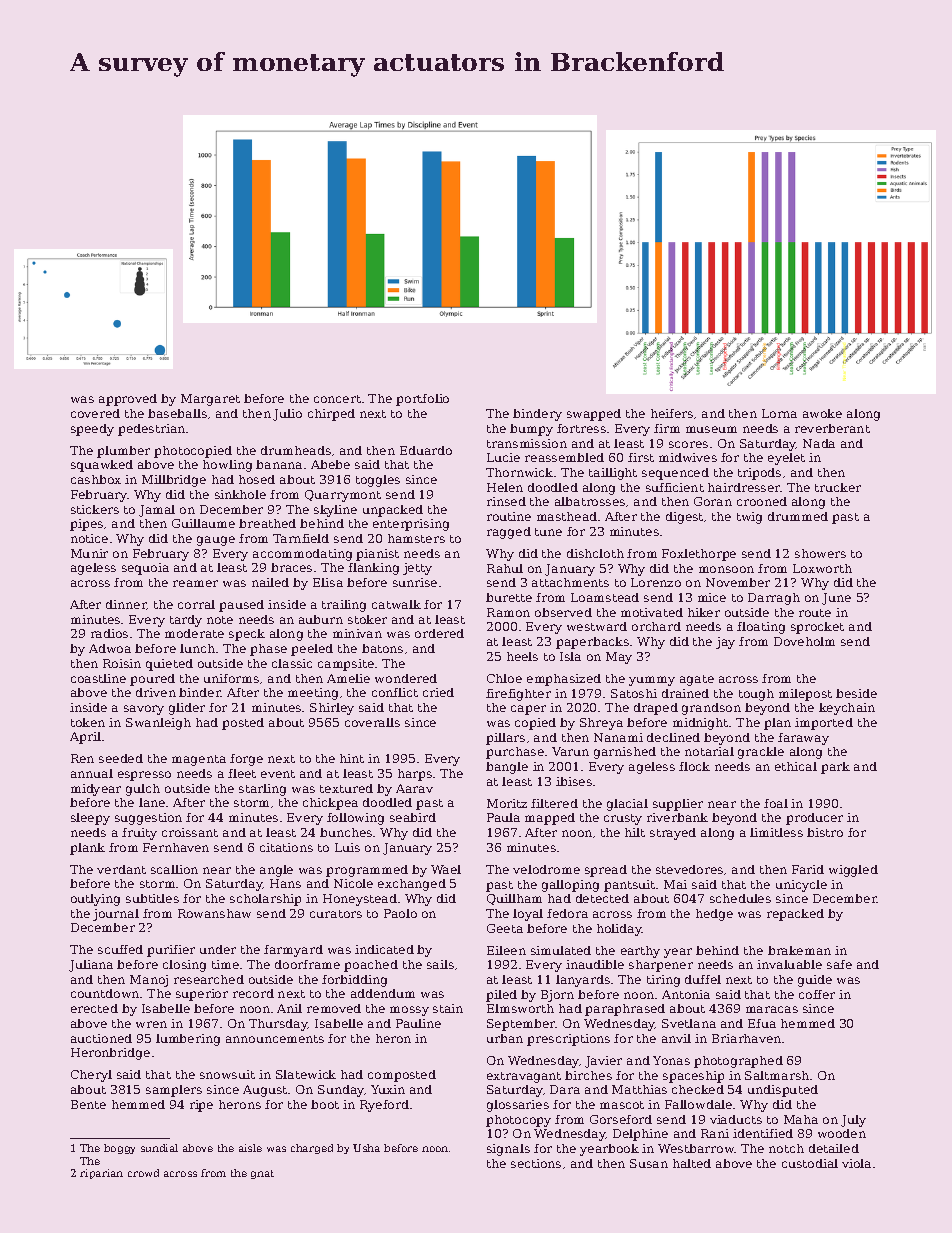  Describe the element at coordinates (777, 1075) in the document. I see `Saltmarsh` at that location.
